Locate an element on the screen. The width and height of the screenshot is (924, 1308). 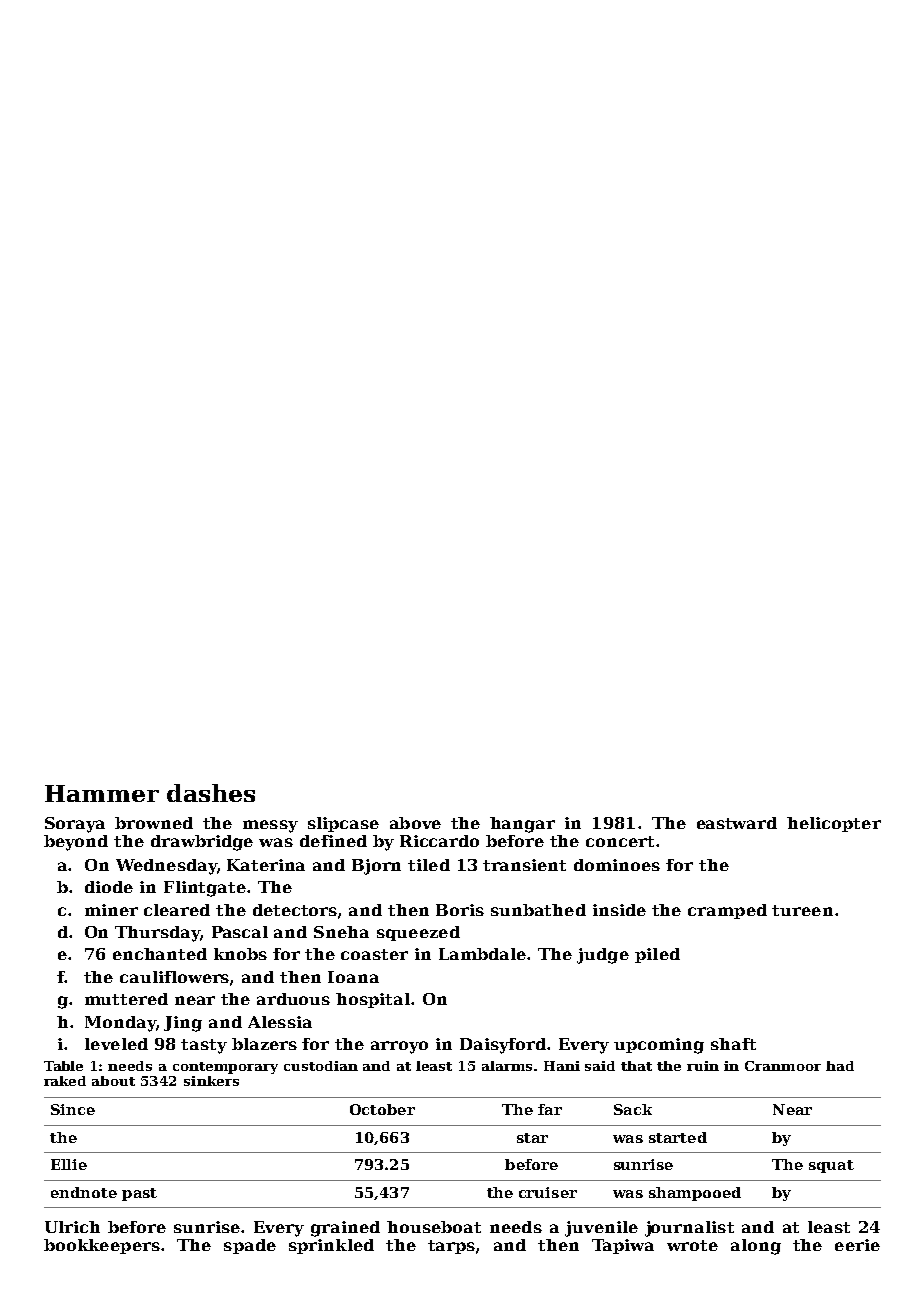
about is located at coordinates (113, 1081).
